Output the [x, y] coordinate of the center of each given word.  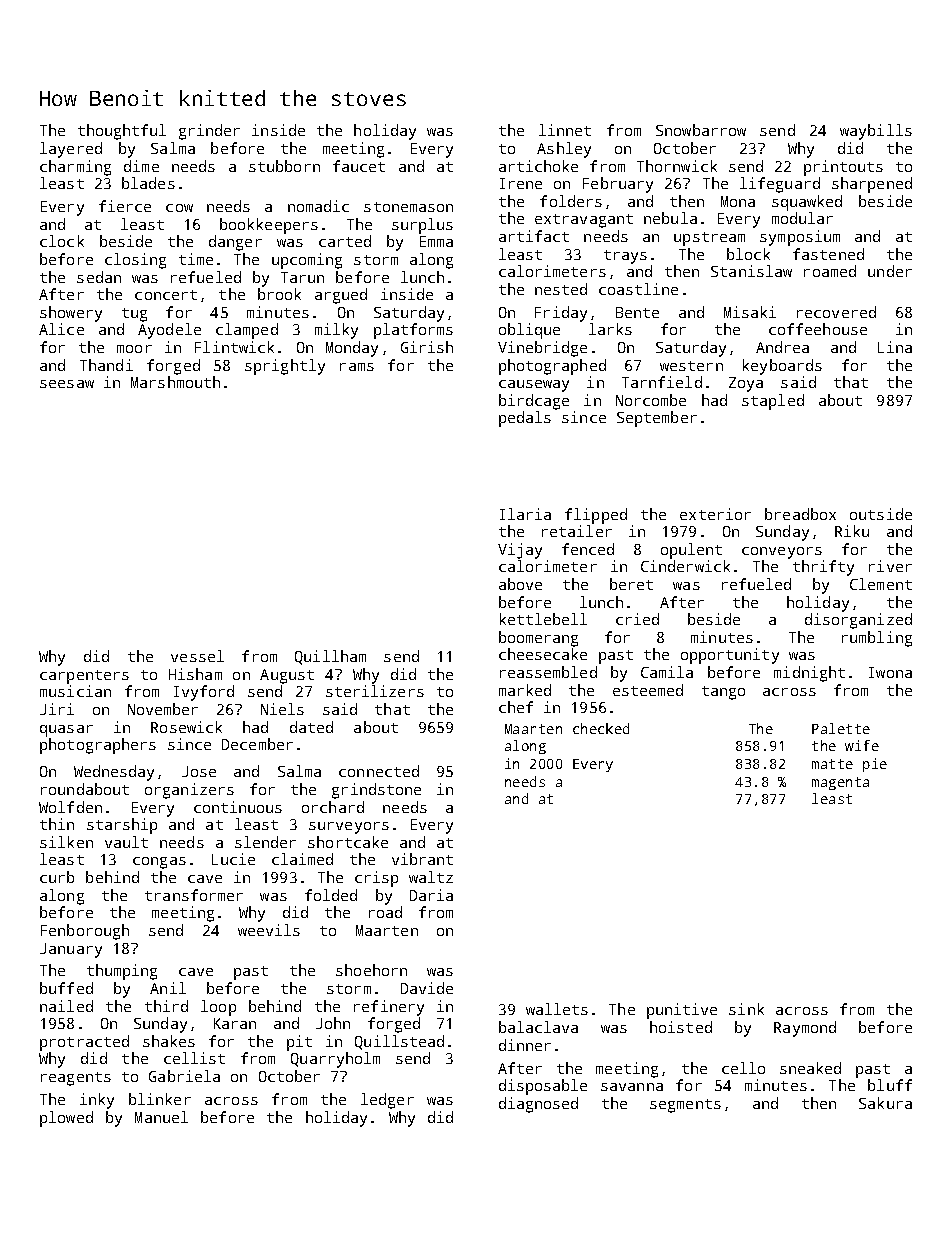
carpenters [84, 677]
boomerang [538, 639]
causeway [534, 386]
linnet [565, 130]
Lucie [233, 859]
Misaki [750, 312]
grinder [209, 132]
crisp [376, 879]
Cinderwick [685, 566]
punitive [682, 1011]
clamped [247, 331]
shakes [169, 1041]
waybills [876, 132]
